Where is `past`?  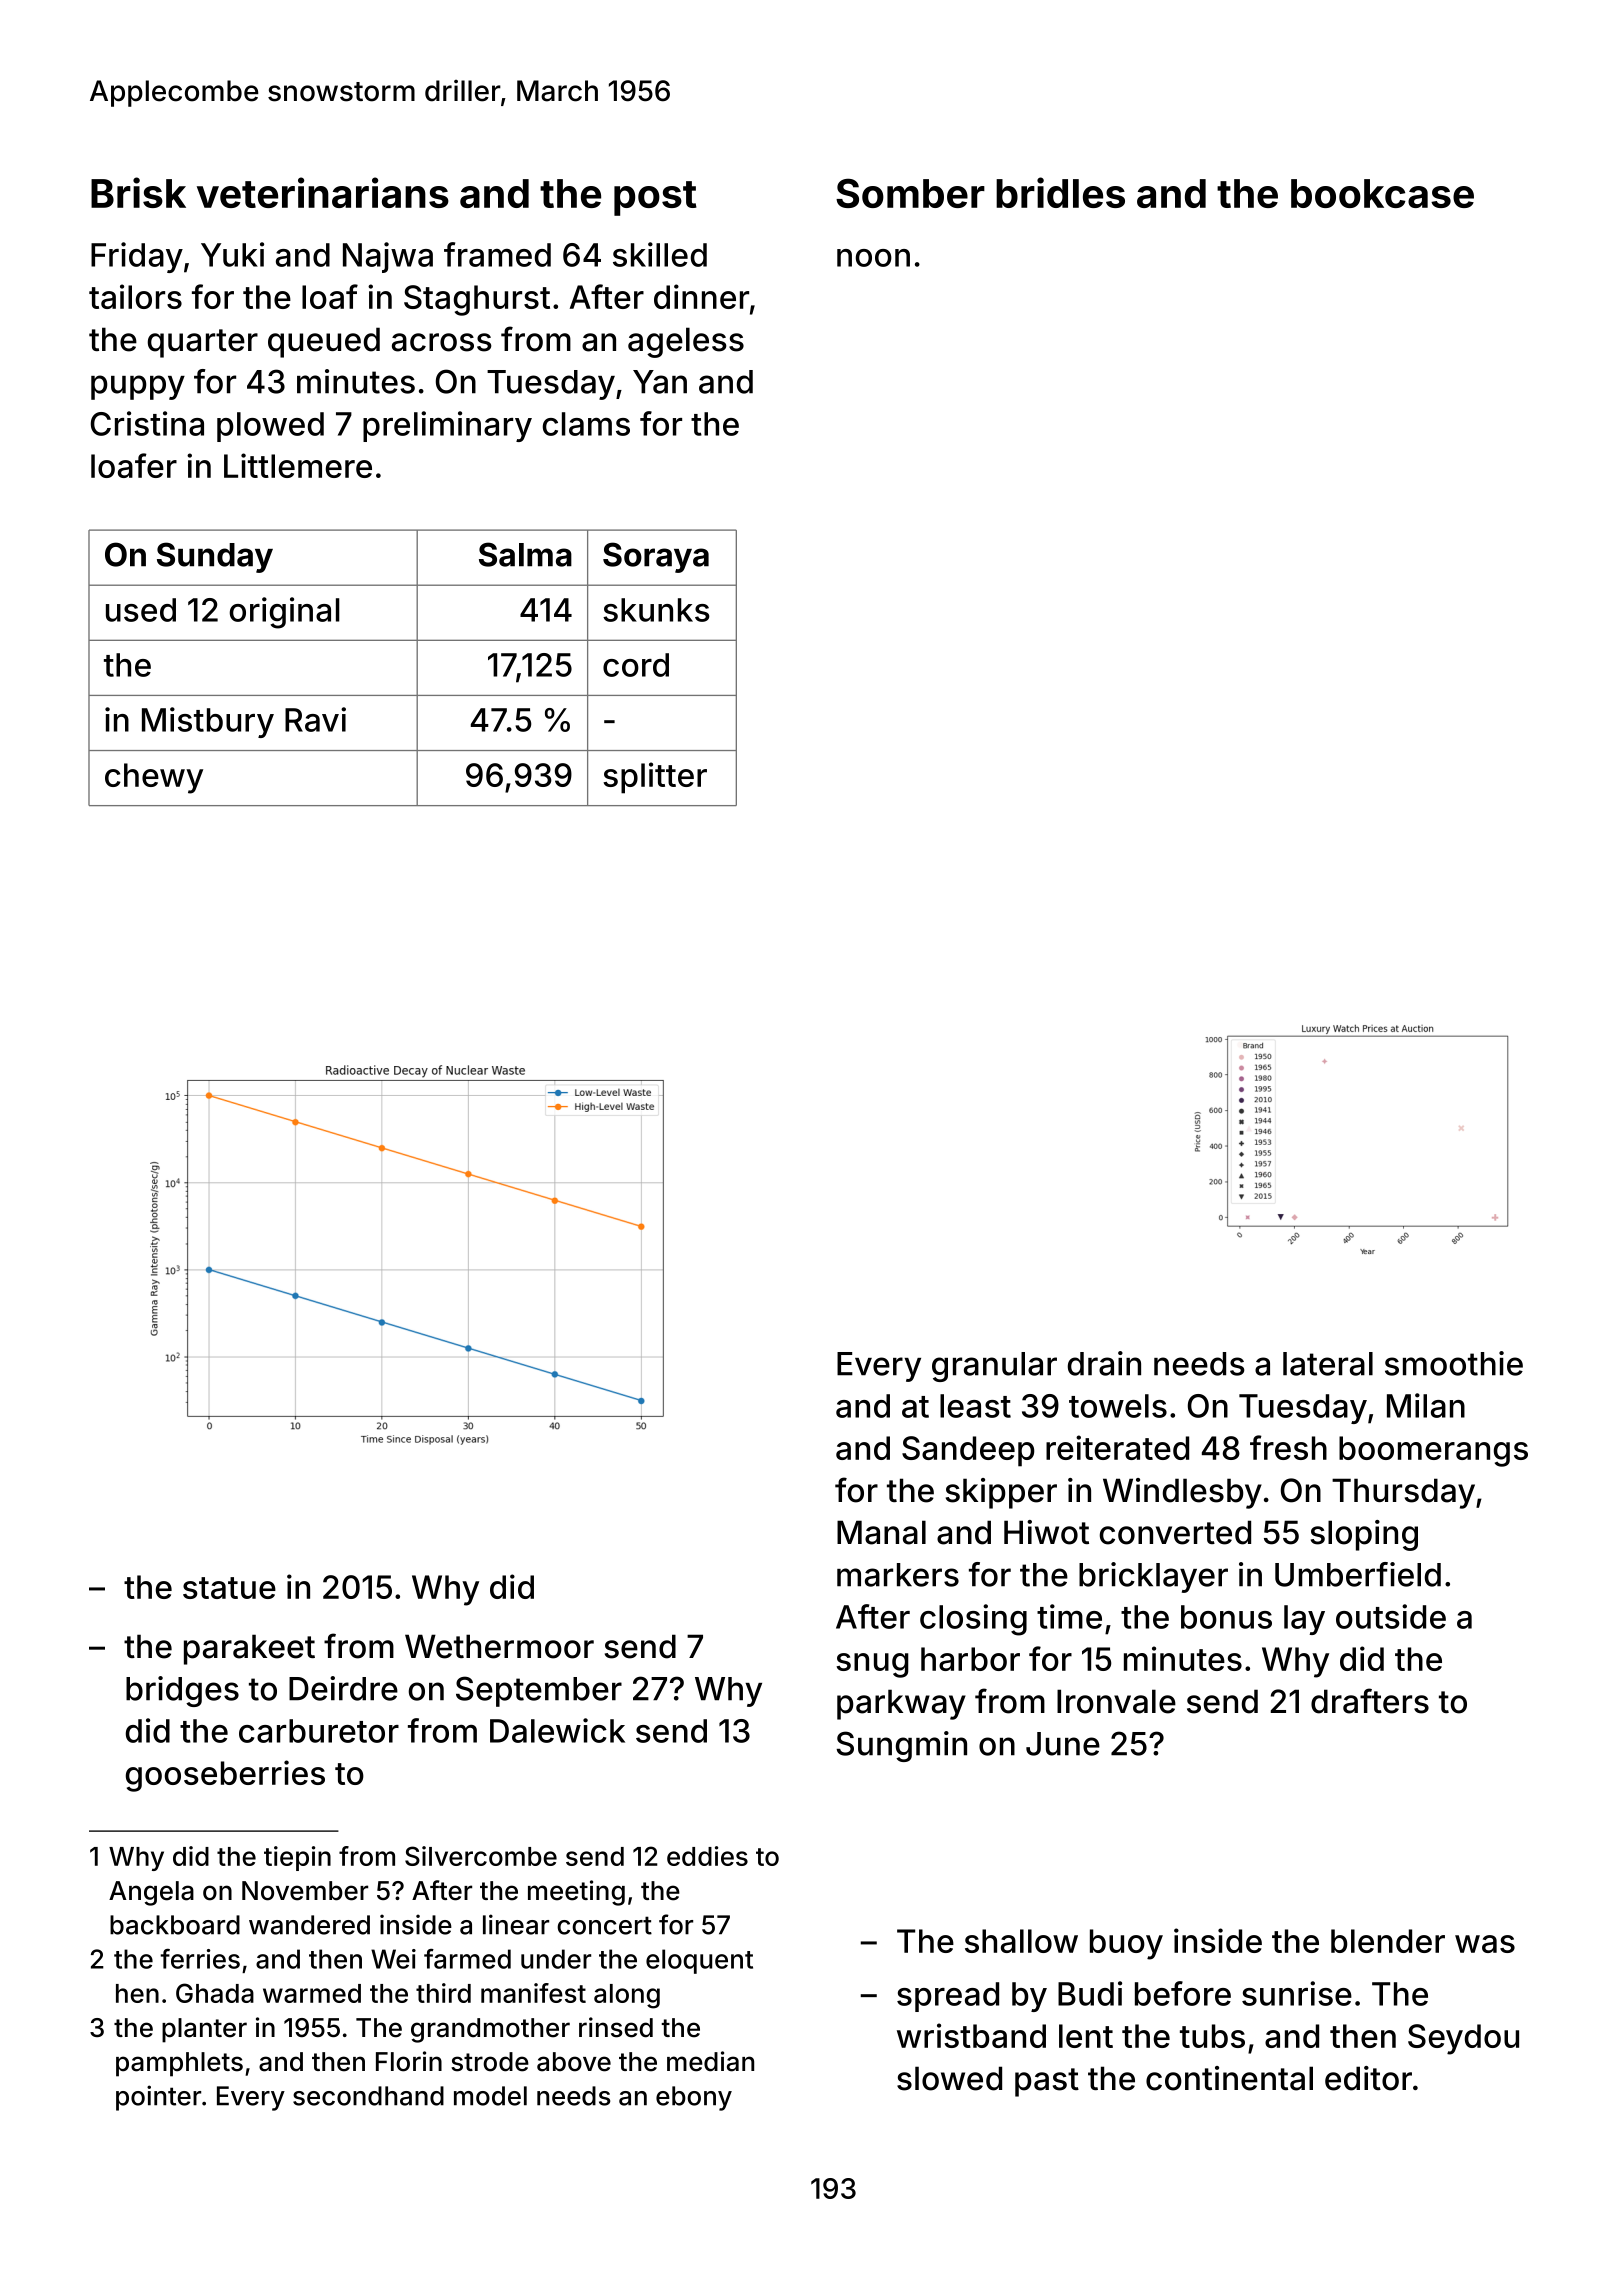
past is located at coordinates (1047, 2082).
